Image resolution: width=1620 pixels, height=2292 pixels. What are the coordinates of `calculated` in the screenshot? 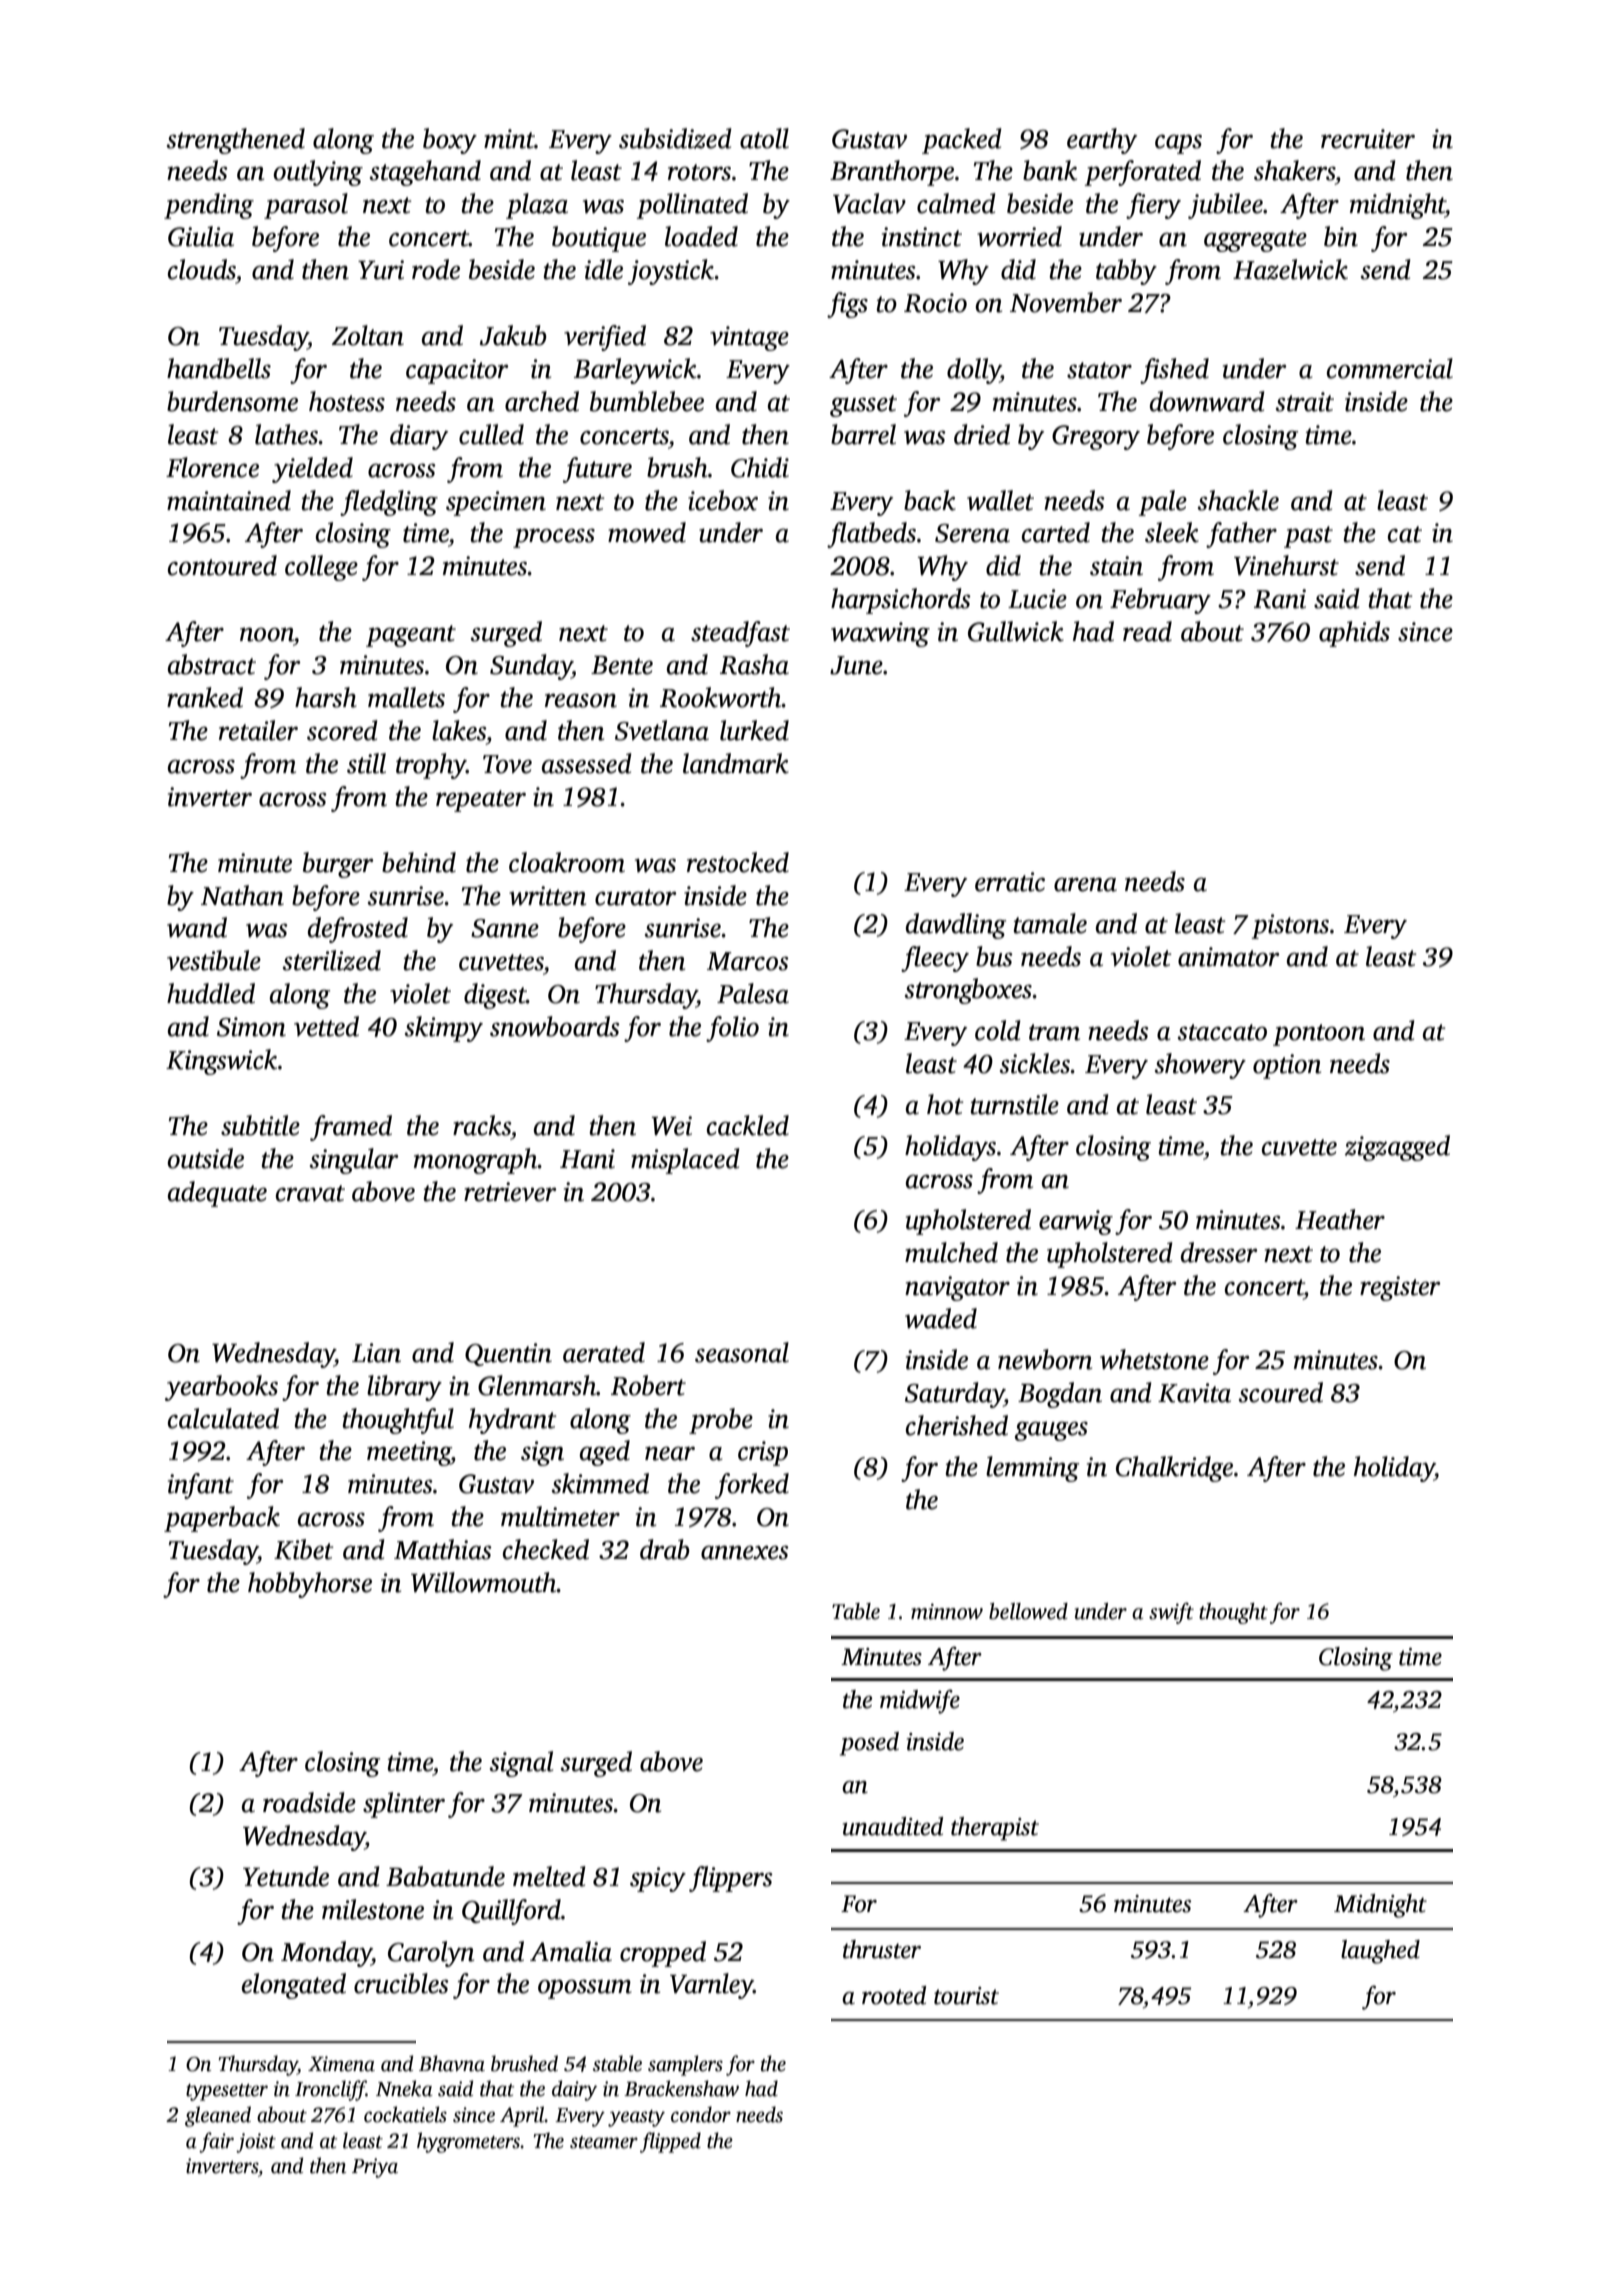 It's located at (223, 1418).
